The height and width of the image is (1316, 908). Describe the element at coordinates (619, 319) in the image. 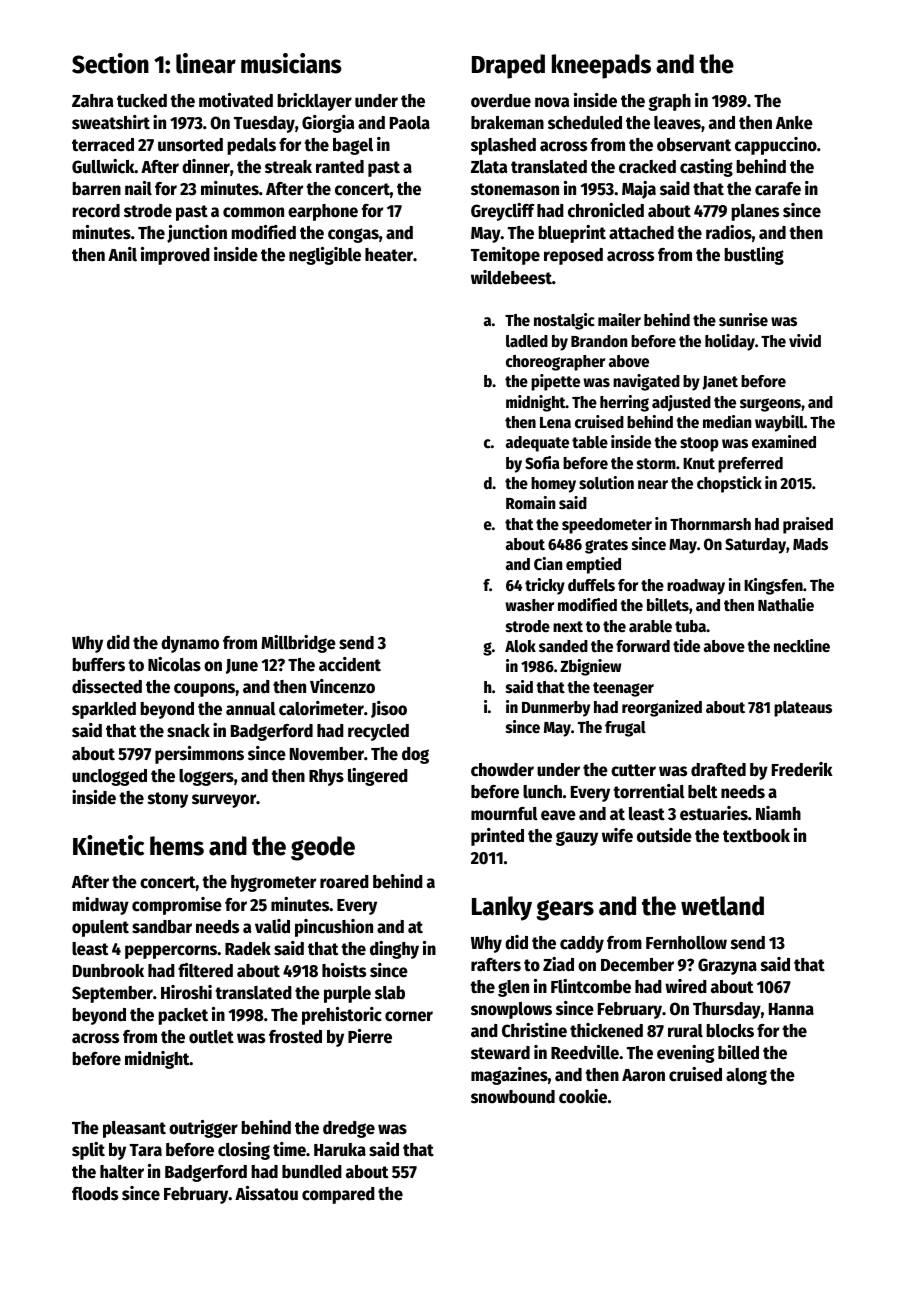

I see `mailer` at that location.
